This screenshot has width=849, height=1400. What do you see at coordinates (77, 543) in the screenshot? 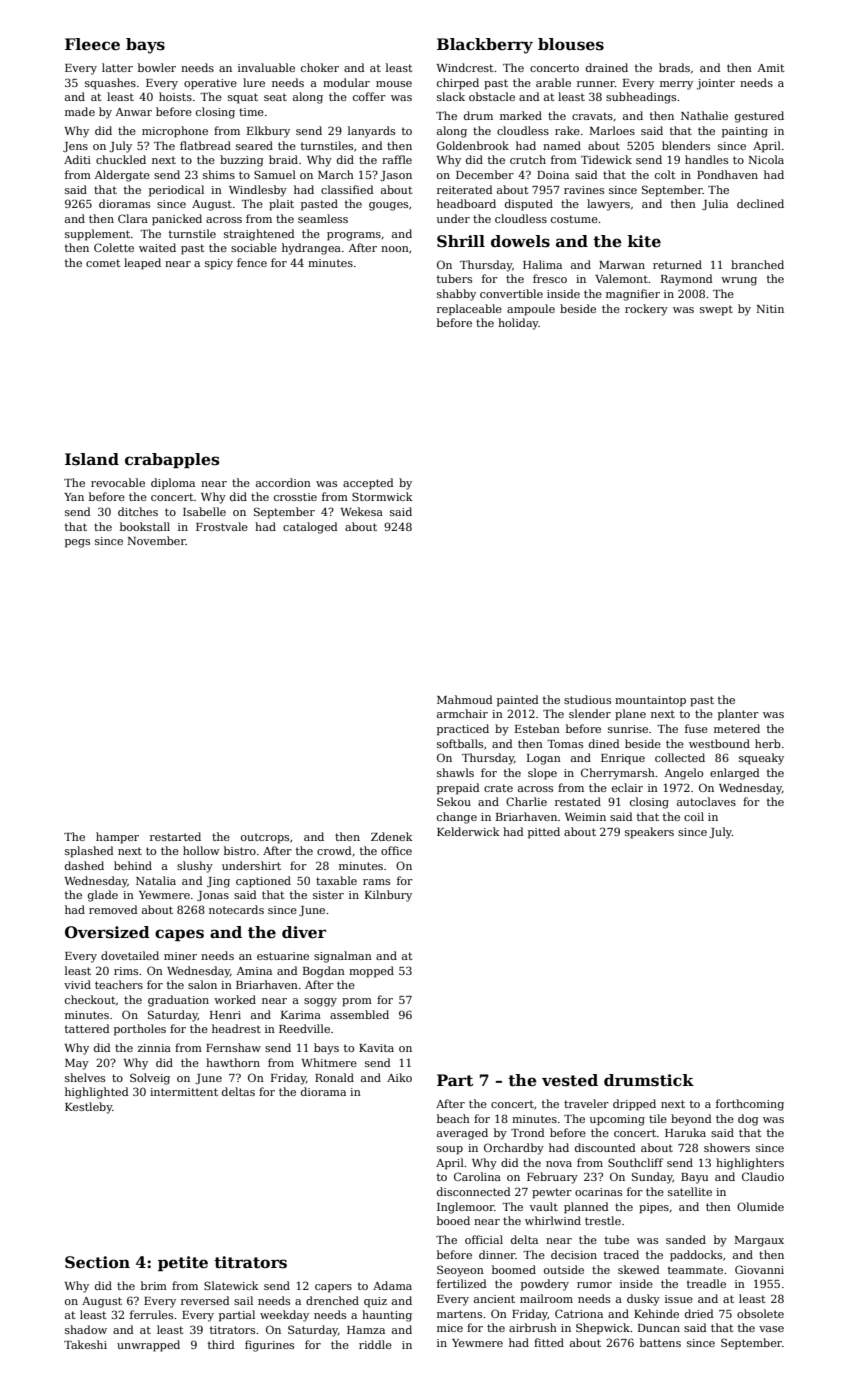
I see `pegs` at bounding box center [77, 543].
